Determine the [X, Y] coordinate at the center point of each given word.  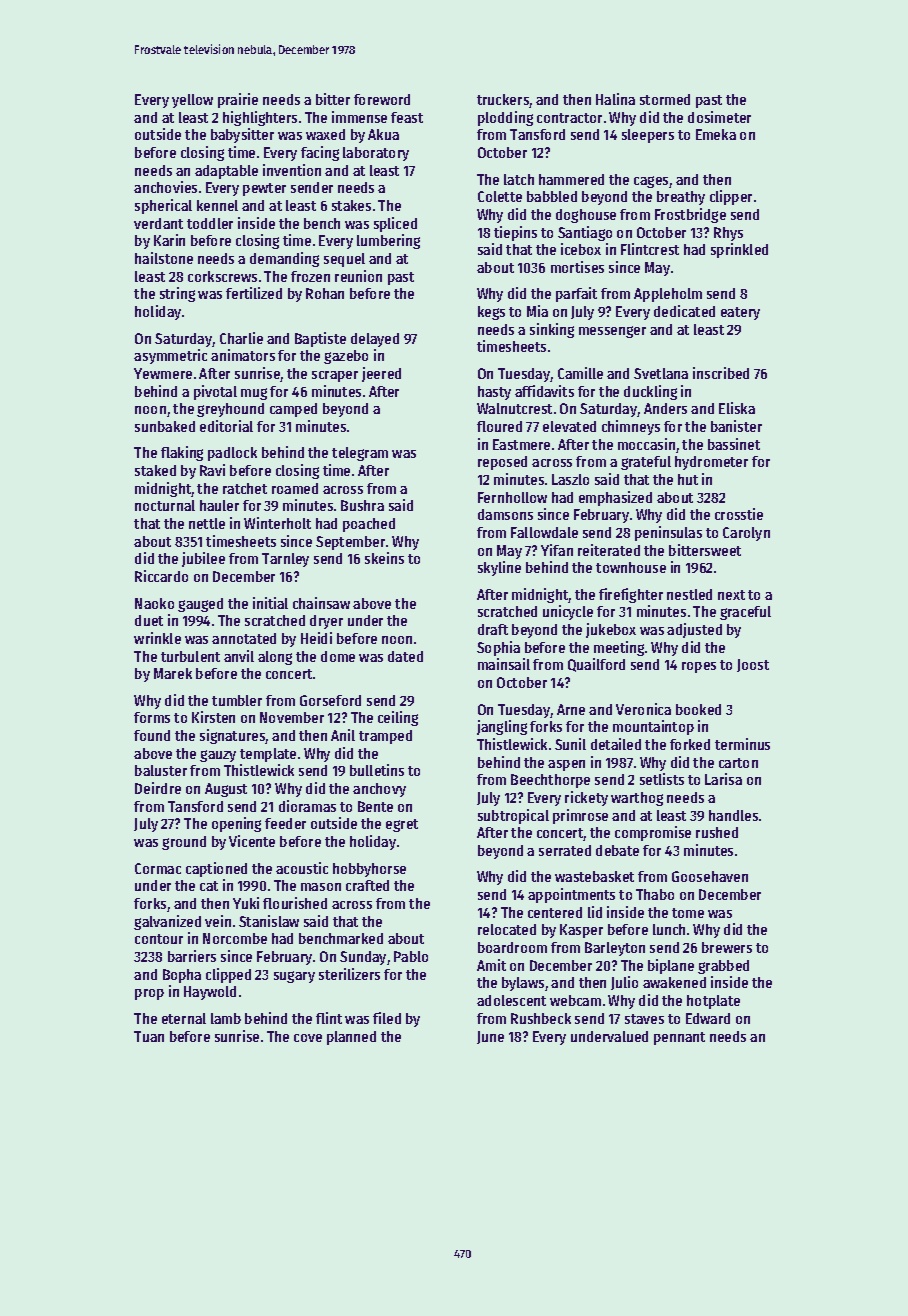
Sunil [570, 744]
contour [159, 939]
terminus [742, 744]
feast [407, 117]
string [177, 294]
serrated [565, 850]
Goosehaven [710, 876]
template [268, 755]
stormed [665, 99]
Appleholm [668, 295]
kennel [217, 205]
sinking [552, 330]
